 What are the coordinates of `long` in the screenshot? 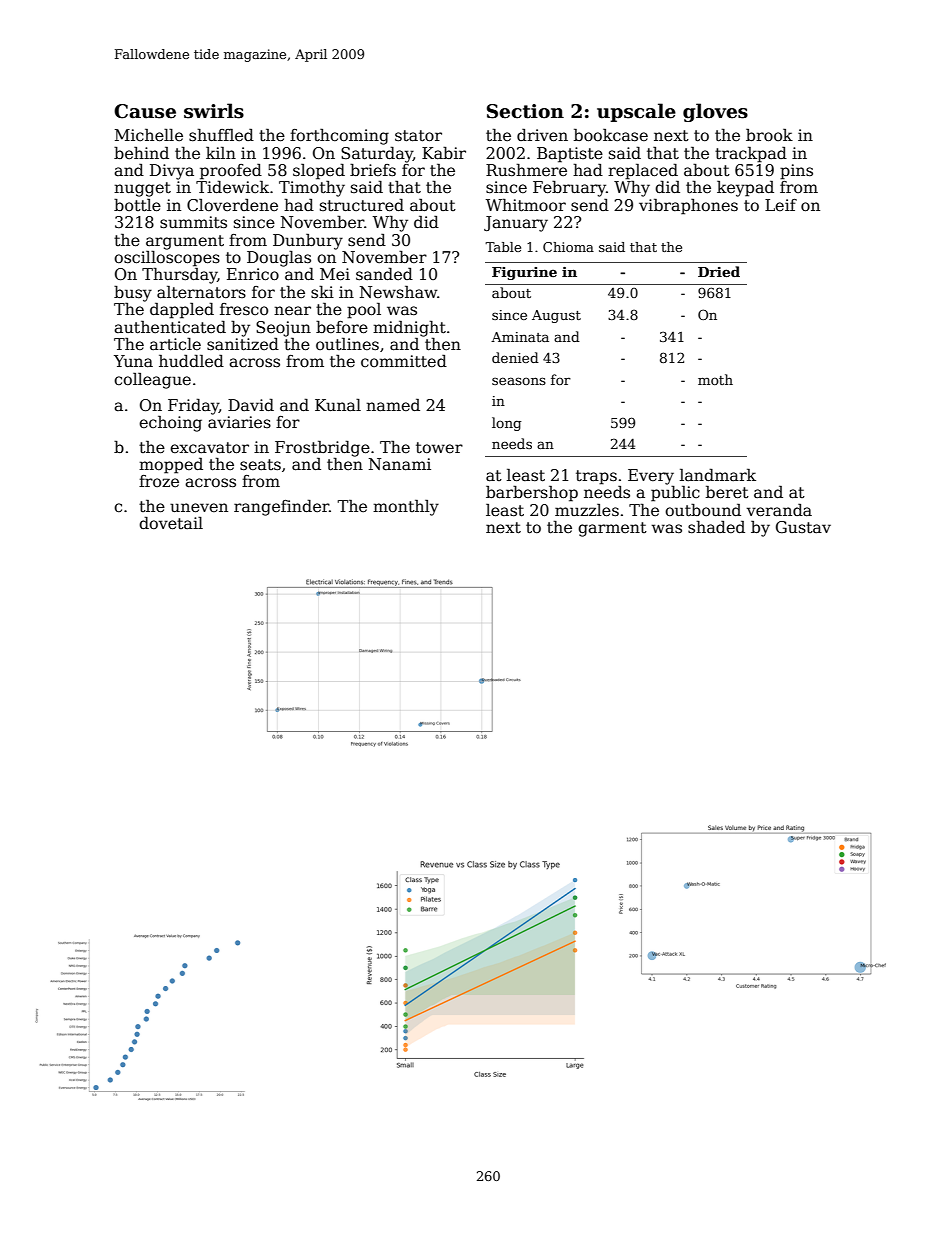 It's located at (507, 424).
